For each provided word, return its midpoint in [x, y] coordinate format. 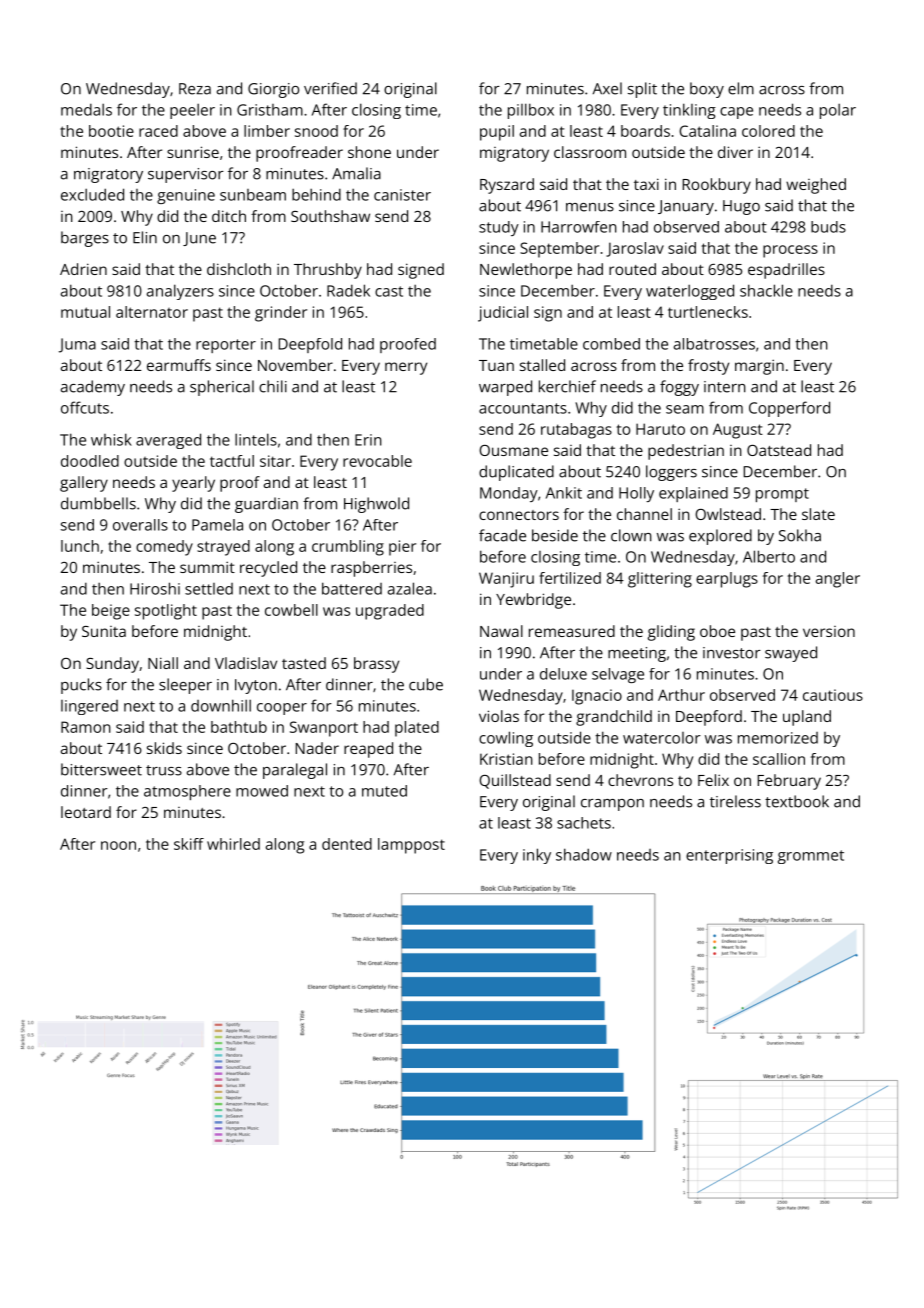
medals [86, 109]
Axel [607, 88]
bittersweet [101, 769]
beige [111, 612]
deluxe [563, 674]
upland [807, 718]
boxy [707, 90]
